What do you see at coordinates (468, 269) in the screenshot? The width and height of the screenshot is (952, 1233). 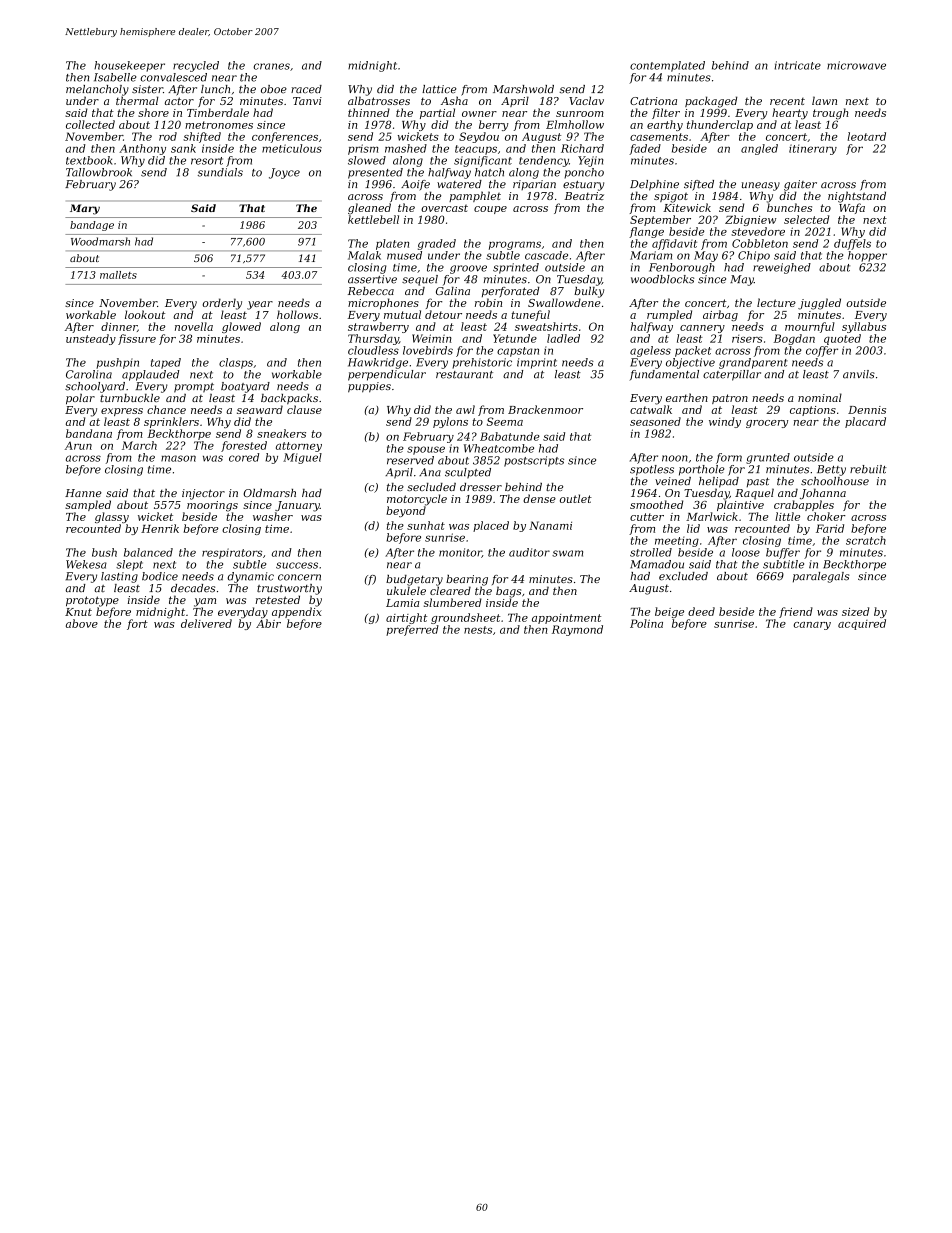 I see `groove` at bounding box center [468, 269].
